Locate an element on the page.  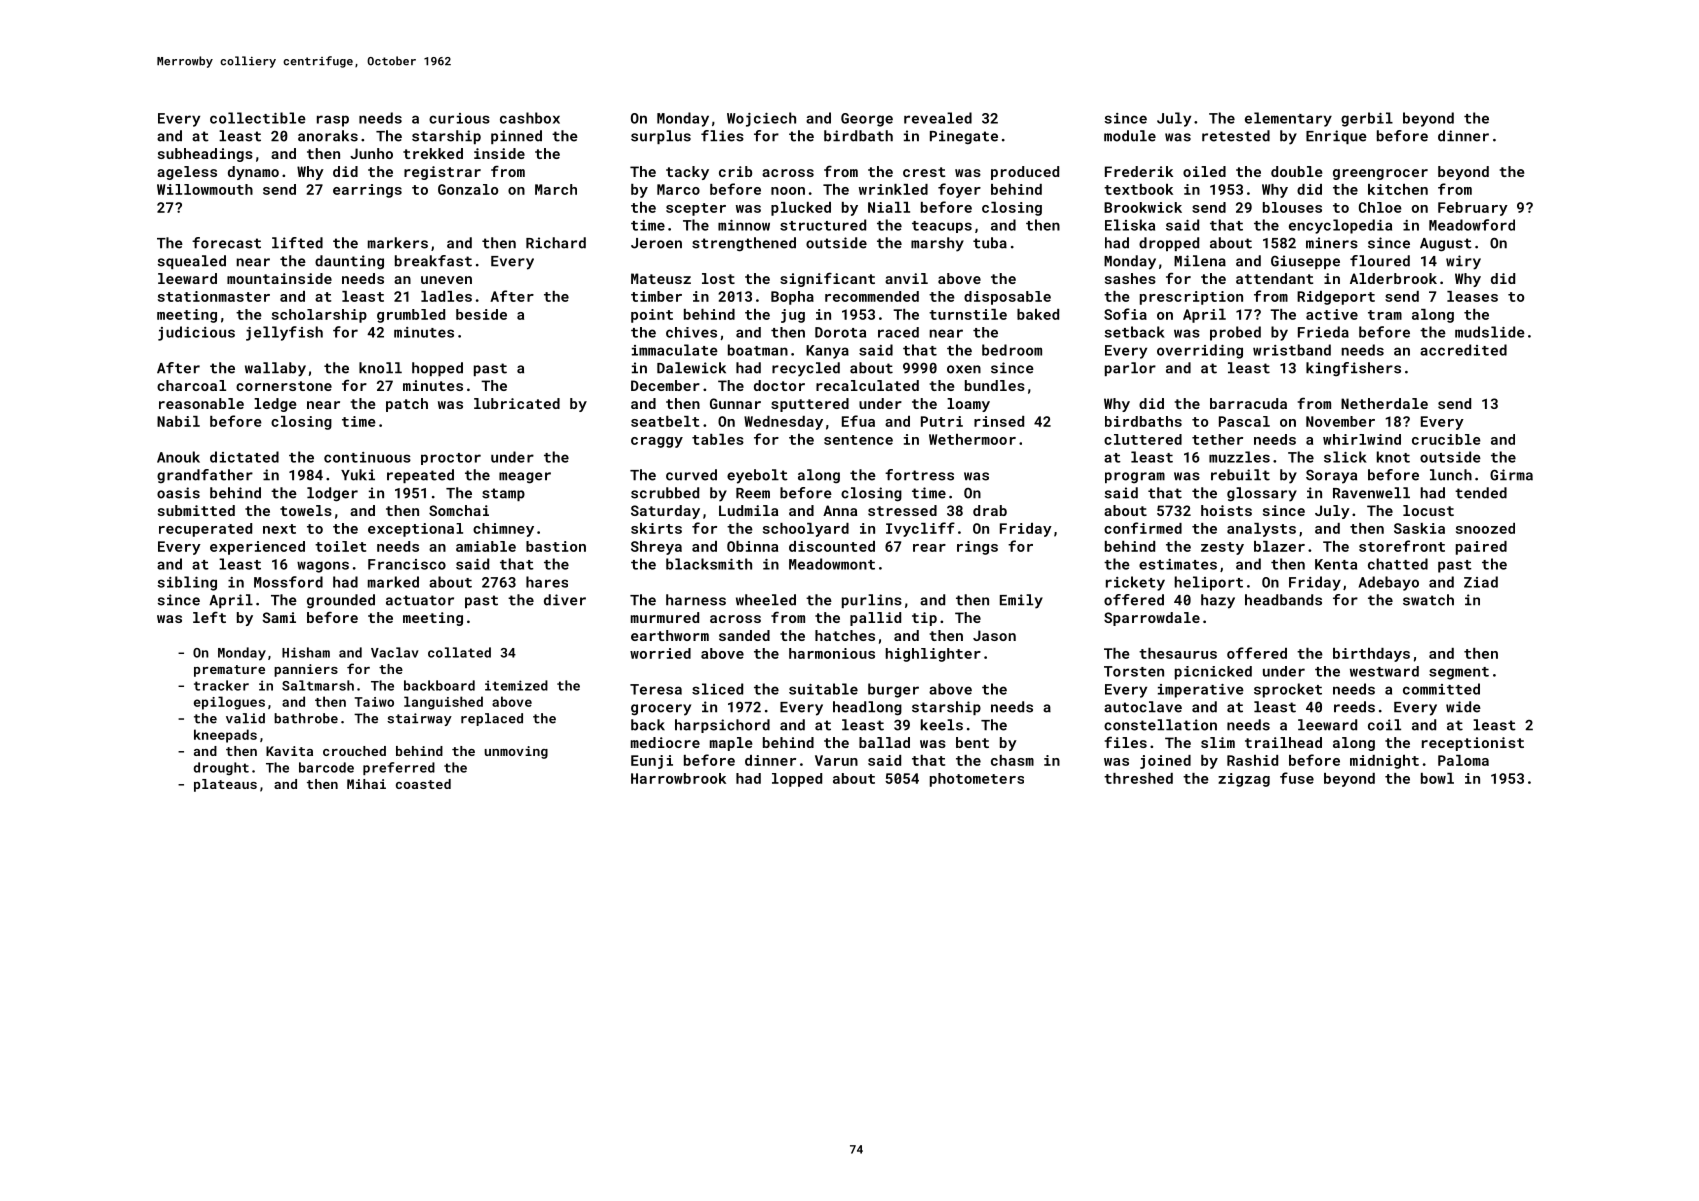
reasonable is located at coordinates (201, 403).
